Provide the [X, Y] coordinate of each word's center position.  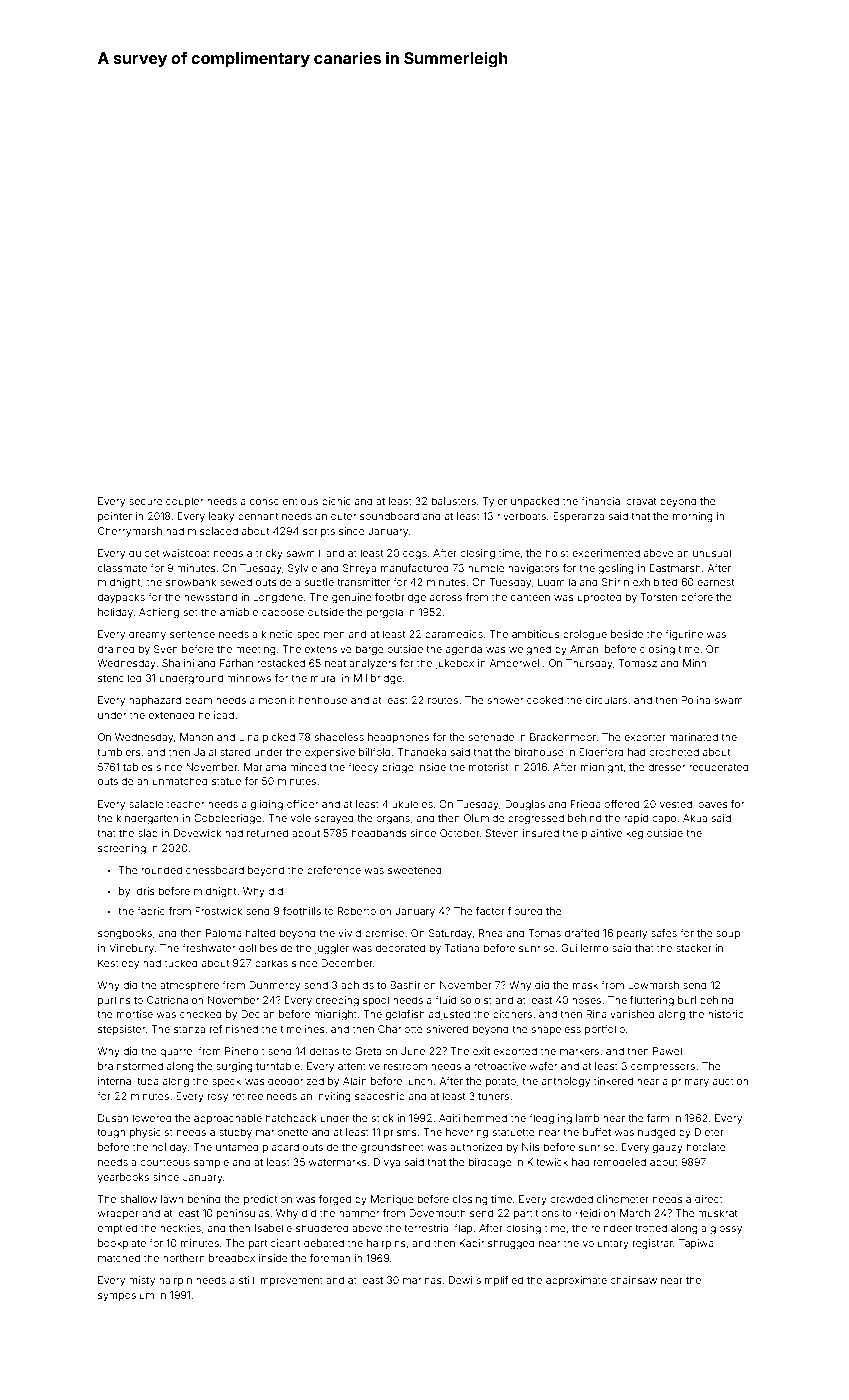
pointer [115, 517]
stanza [189, 1029]
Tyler [495, 502]
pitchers [512, 1015]
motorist [488, 767]
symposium [126, 1296]
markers [579, 1051]
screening [122, 849]
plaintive [602, 834]
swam [729, 701]
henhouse [323, 700]
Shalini [178, 663]
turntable [278, 1066]
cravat [641, 501]
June [413, 1051]
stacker [694, 948]
